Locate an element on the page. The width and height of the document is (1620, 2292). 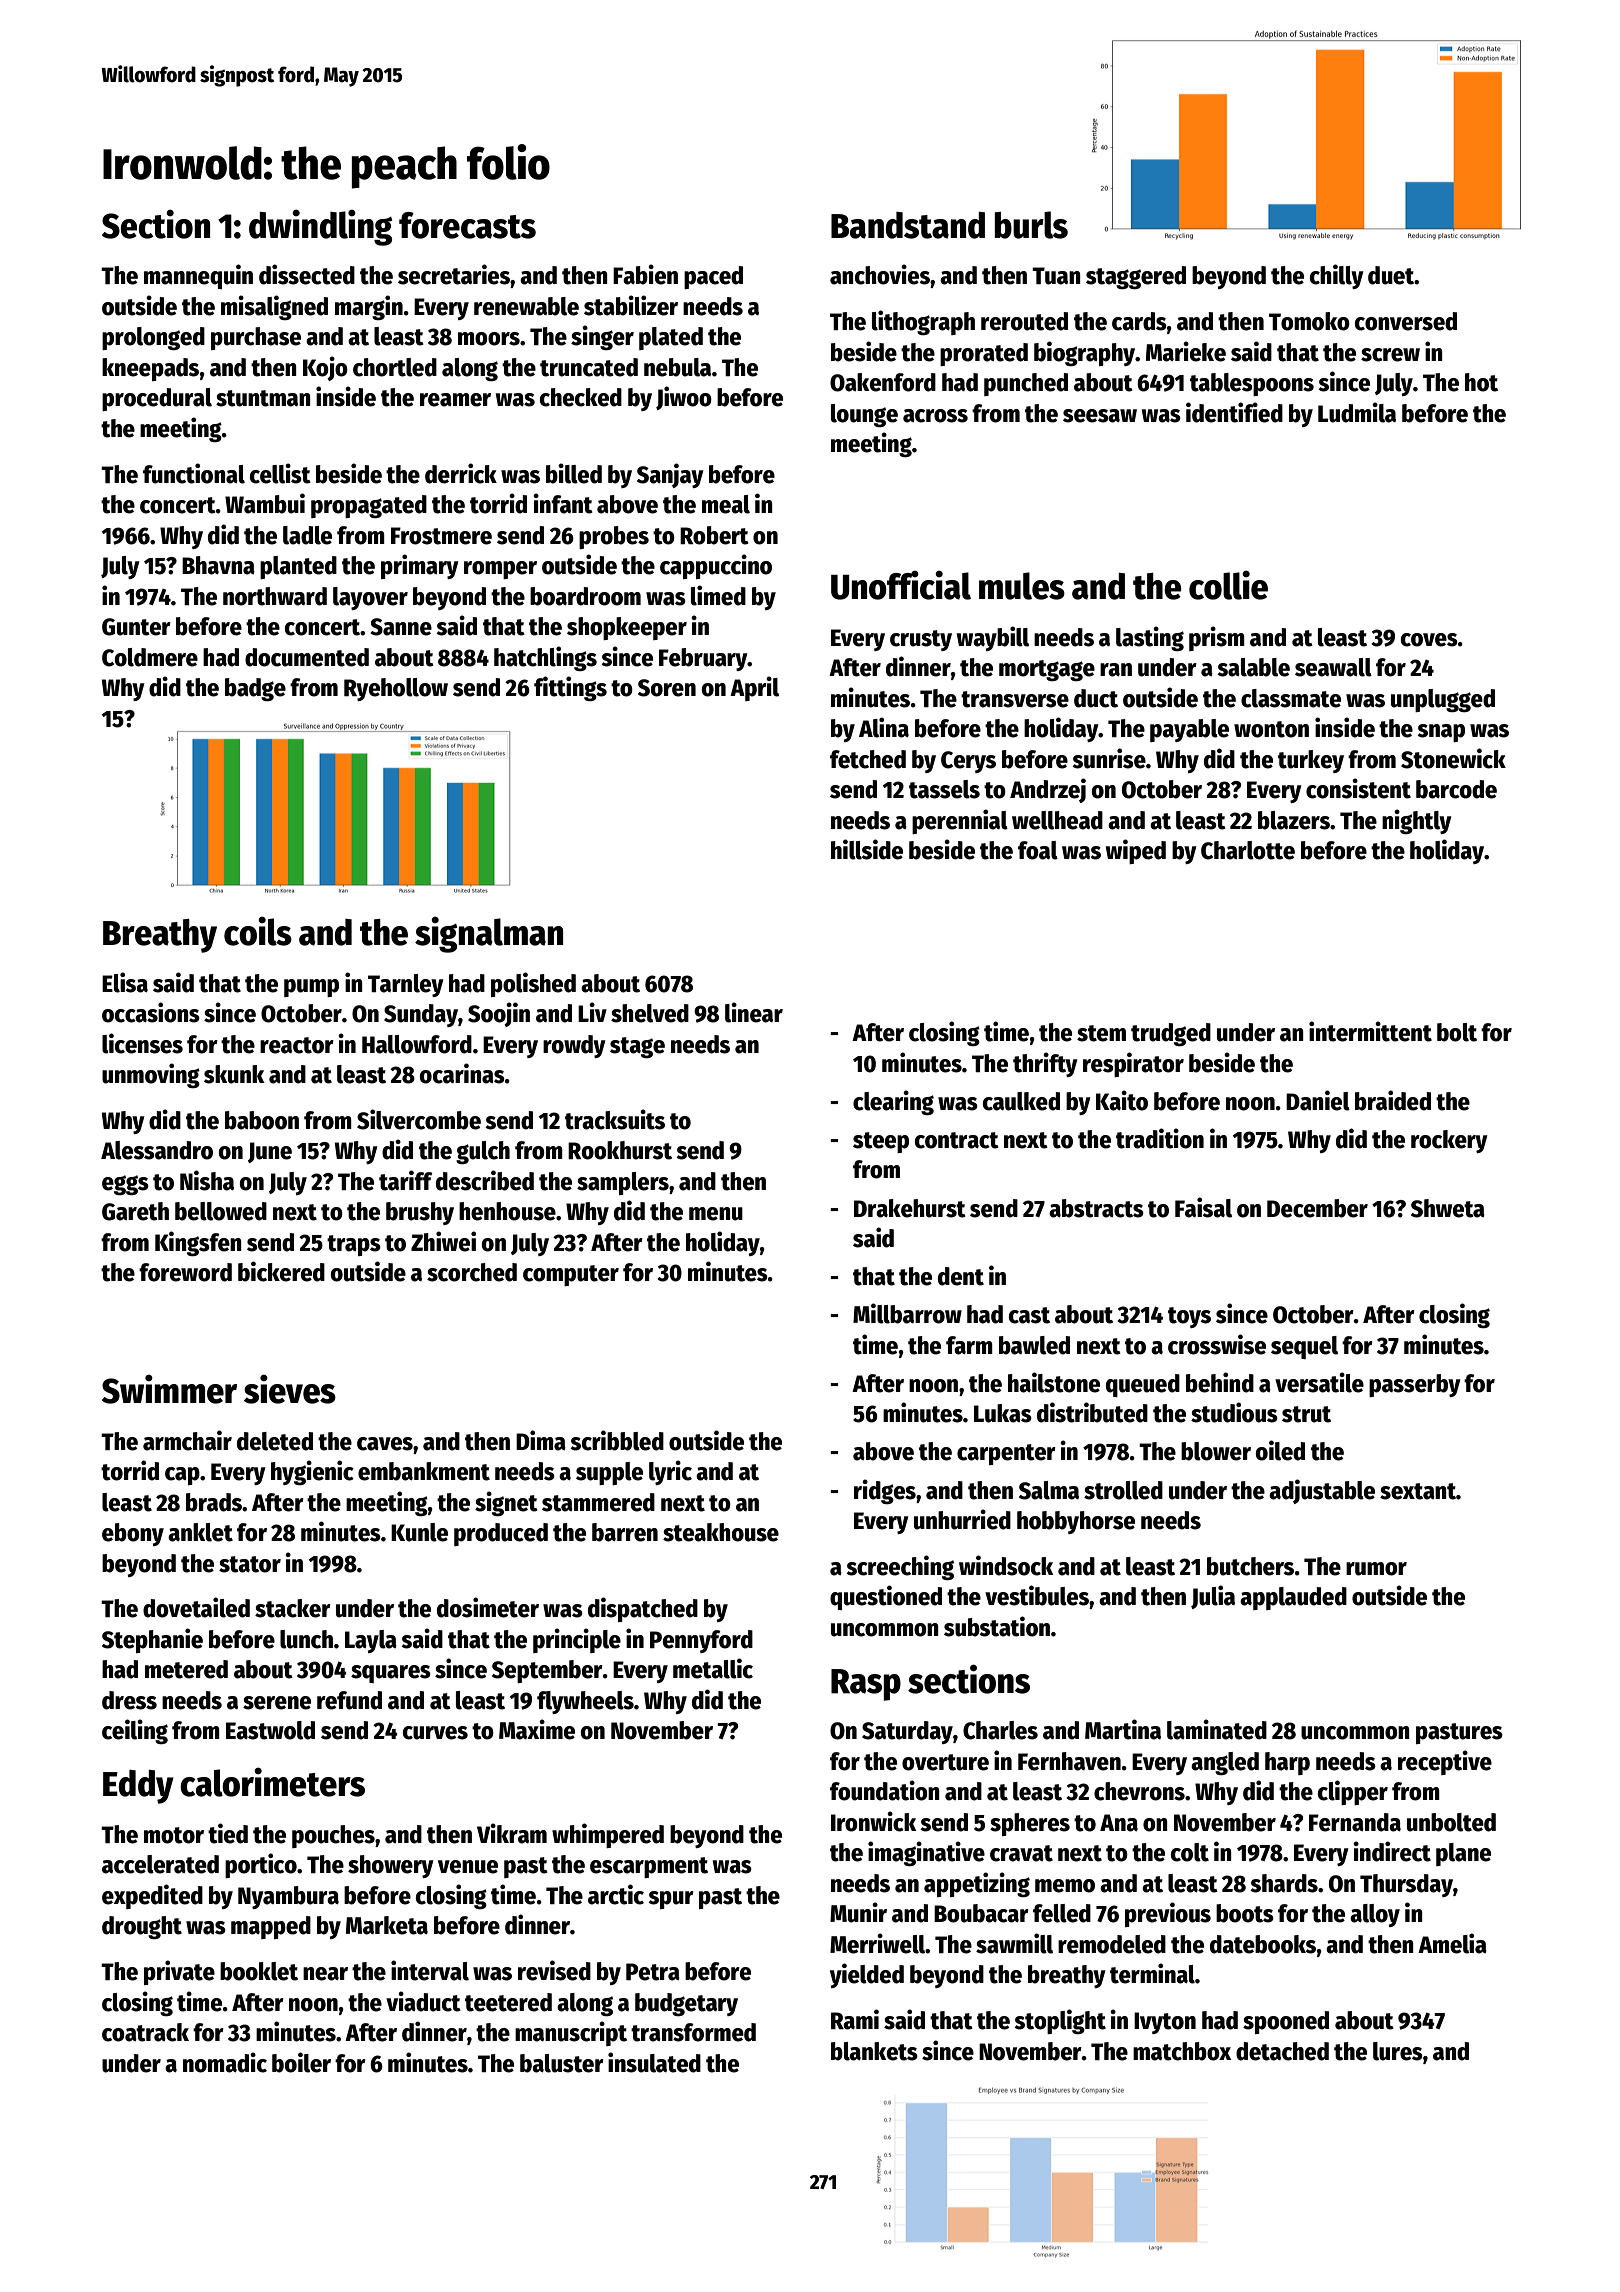
Drakehurst is located at coordinates (910, 1208).
